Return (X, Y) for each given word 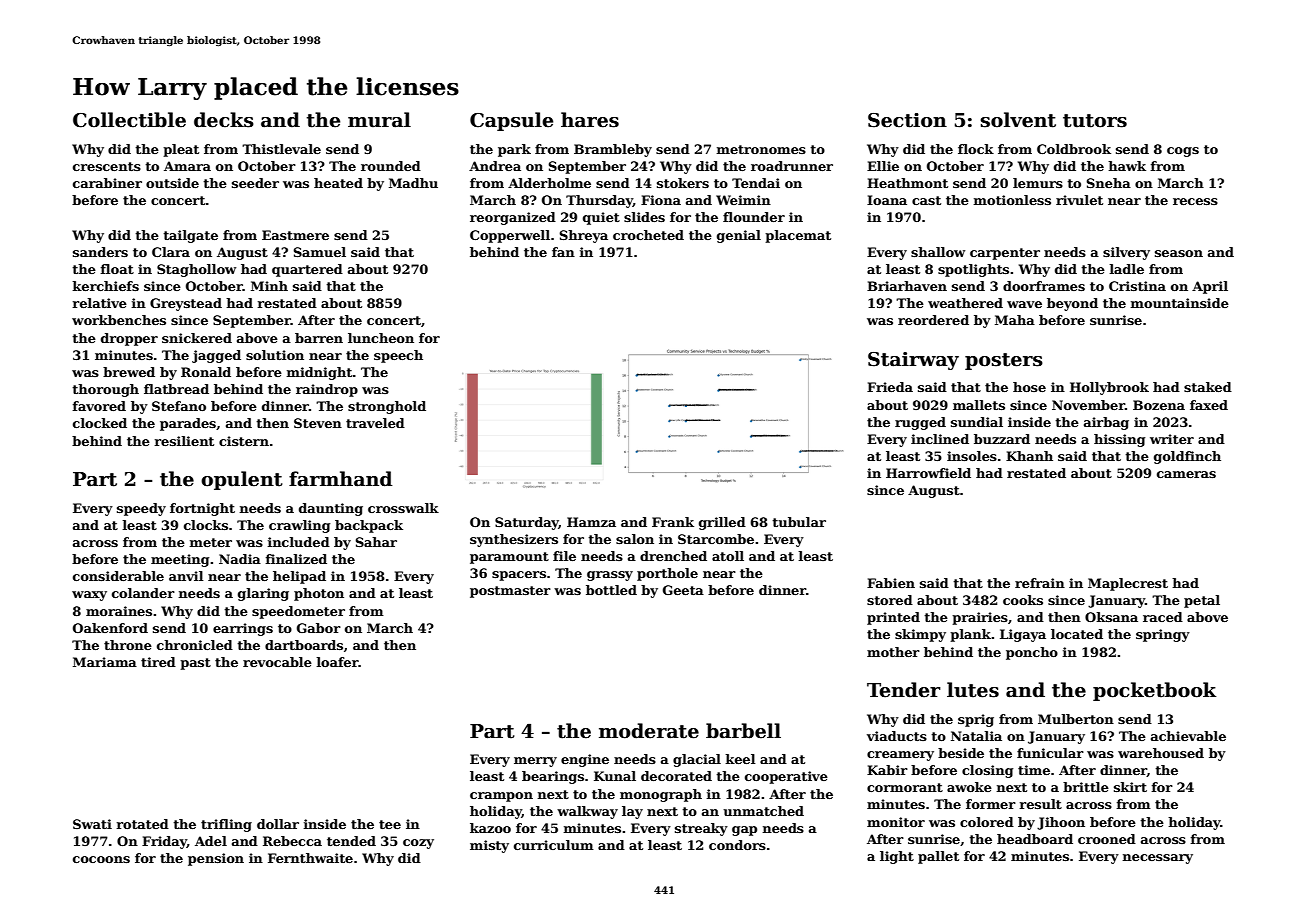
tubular (799, 522)
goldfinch (1187, 457)
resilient (184, 441)
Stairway (913, 361)
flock (976, 149)
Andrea (495, 166)
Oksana (1111, 617)
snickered (197, 338)
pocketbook (1154, 691)
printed (893, 618)
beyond (1072, 304)
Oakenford (110, 628)
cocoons (101, 859)
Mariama (105, 662)
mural (379, 120)
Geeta (683, 590)
